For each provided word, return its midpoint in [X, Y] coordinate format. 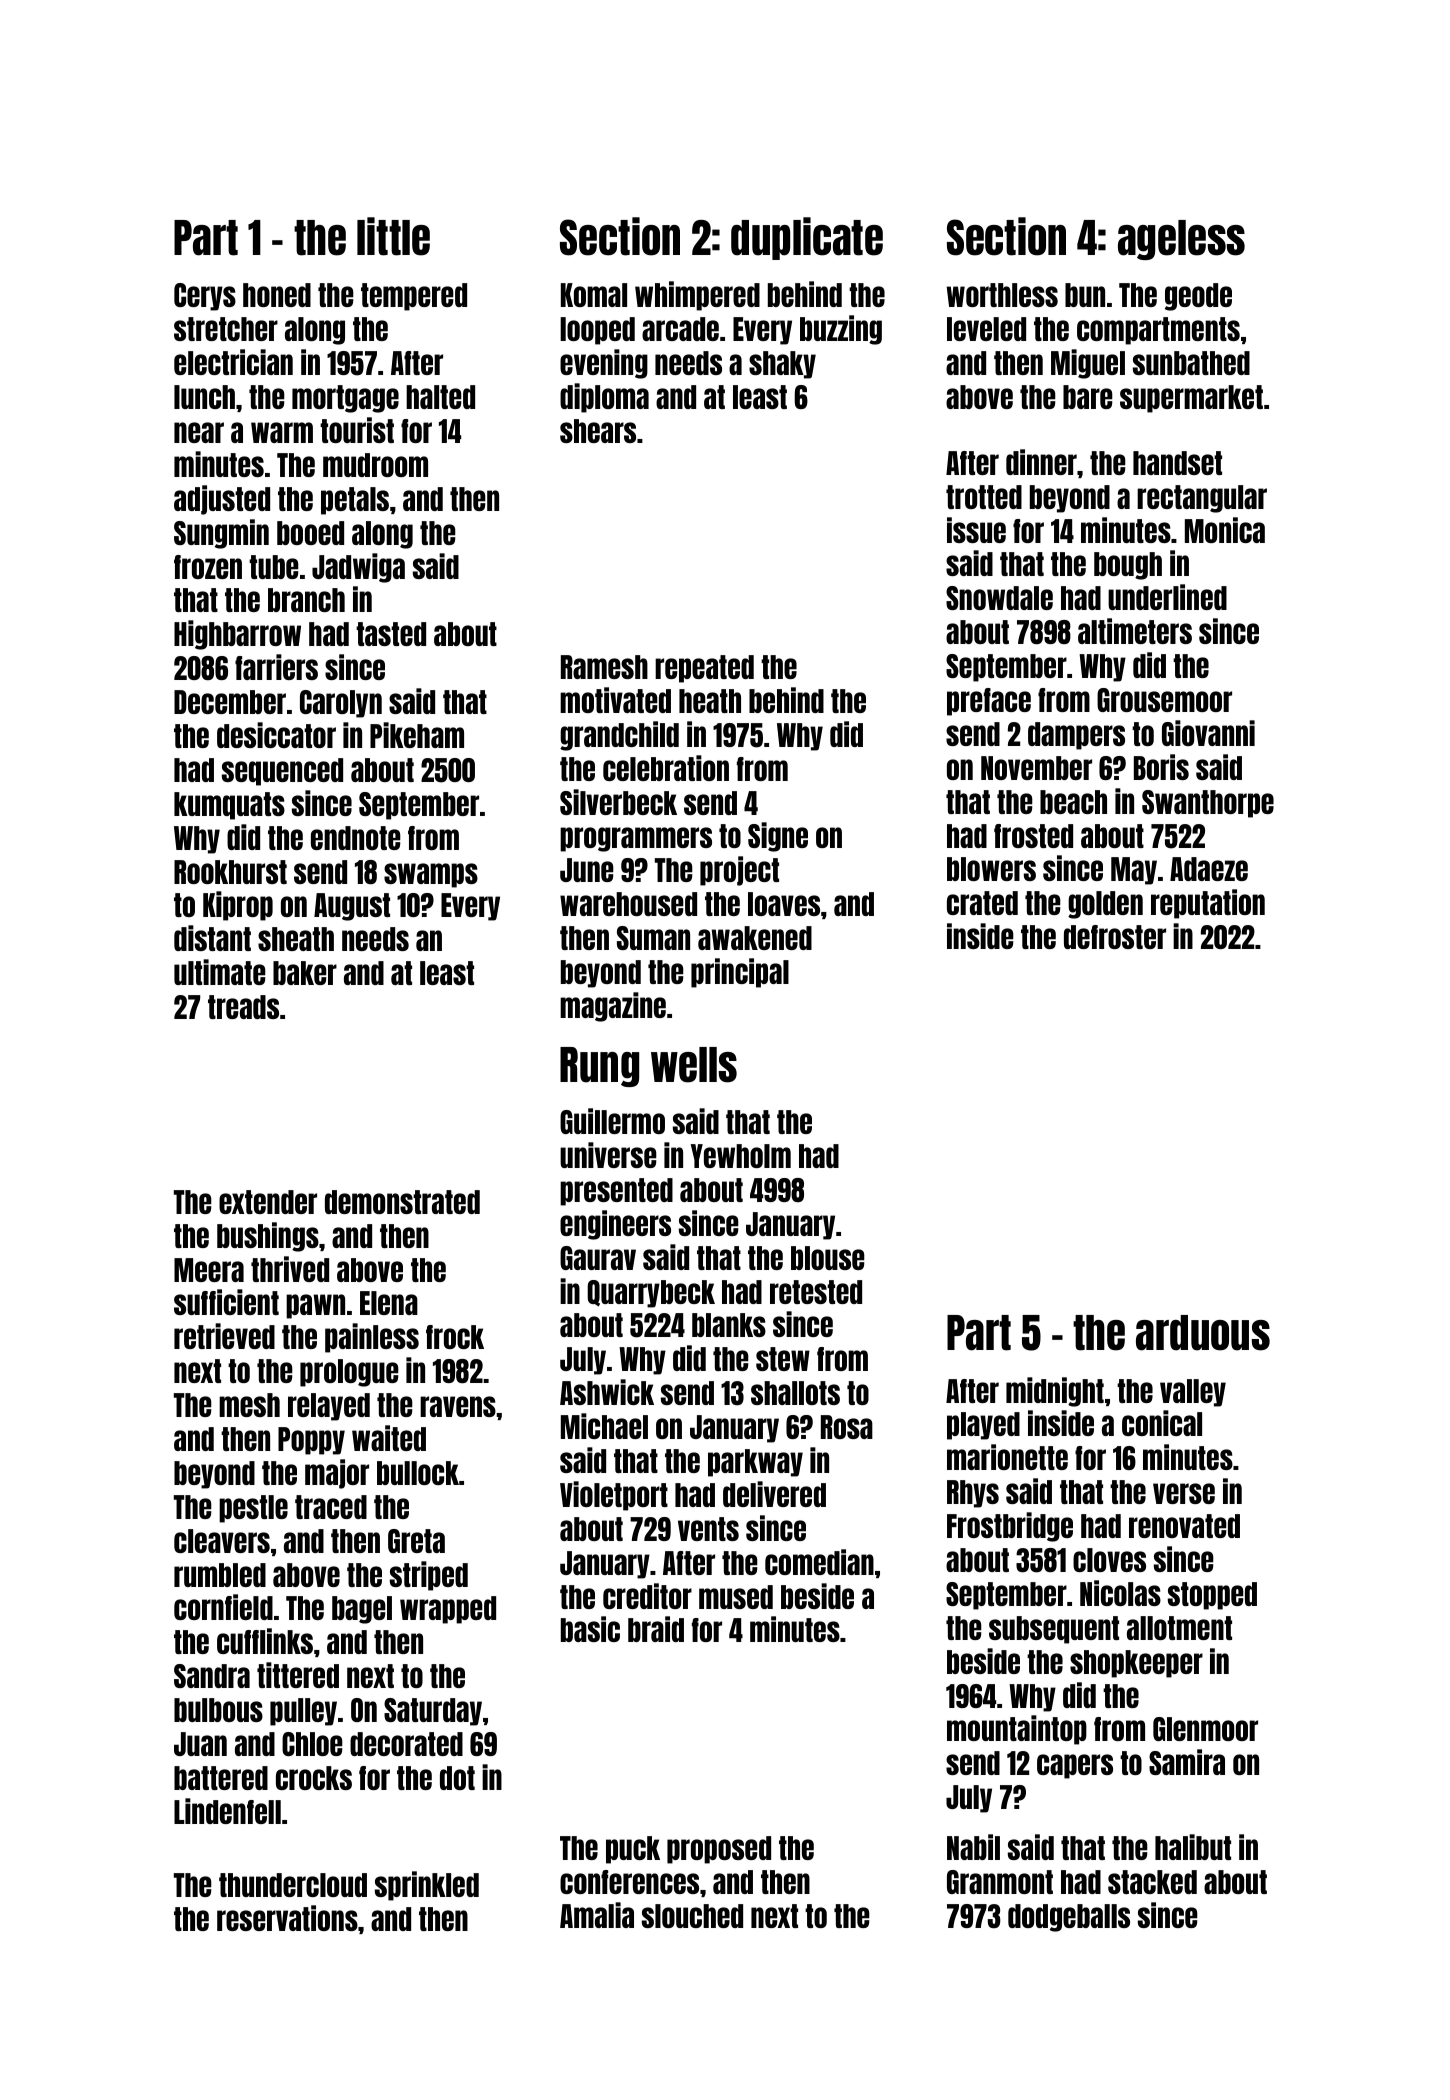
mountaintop [1017, 1730]
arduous [1203, 1333]
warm [282, 432]
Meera [209, 1270]
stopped [1212, 1596]
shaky [782, 365]
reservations [287, 1918]
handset [1177, 463]
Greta [416, 1541]
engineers [615, 1225]
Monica [1225, 530]
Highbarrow [237, 635]
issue [976, 530]
